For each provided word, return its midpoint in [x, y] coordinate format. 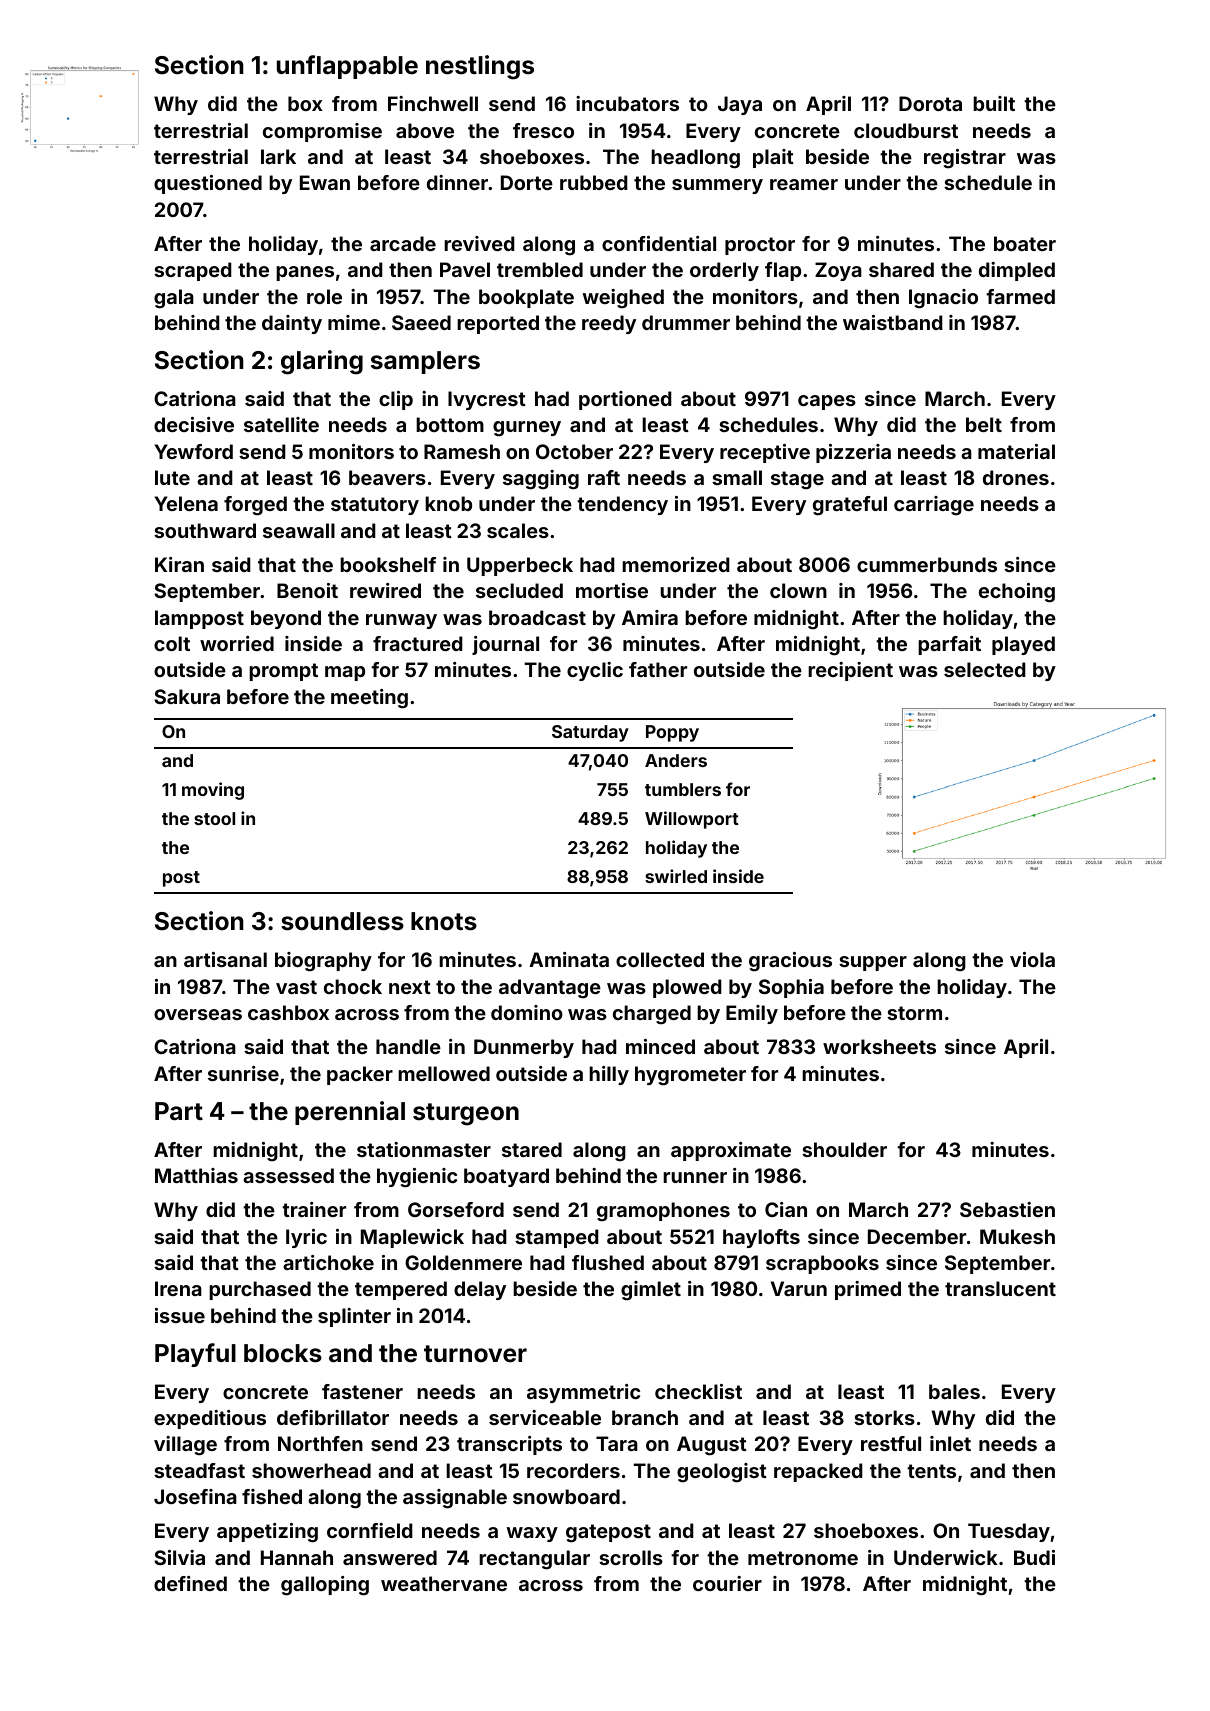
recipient [850, 671]
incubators [627, 103]
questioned [208, 184]
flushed [608, 1262]
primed [868, 1290]
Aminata [569, 959]
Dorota [930, 103]
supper [873, 963]
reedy [609, 324]
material [1016, 451]
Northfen [320, 1443]
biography [323, 962]
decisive [194, 424]
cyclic [595, 671]
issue [180, 1315]
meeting [369, 699]
